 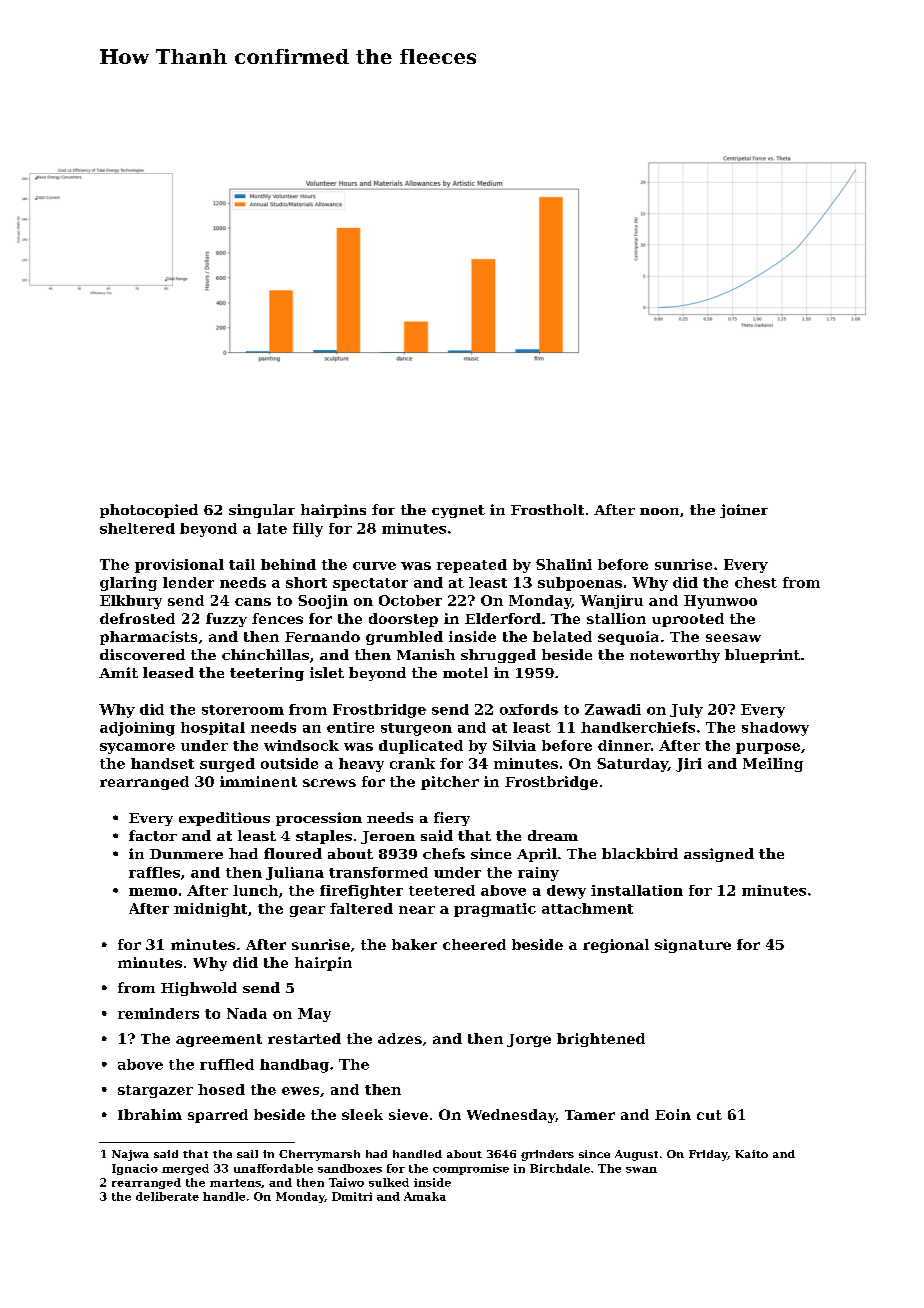 What do you see at coordinates (218, 1116) in the screenshot?
I see `sparred` at bounding box center [218, 1116].
